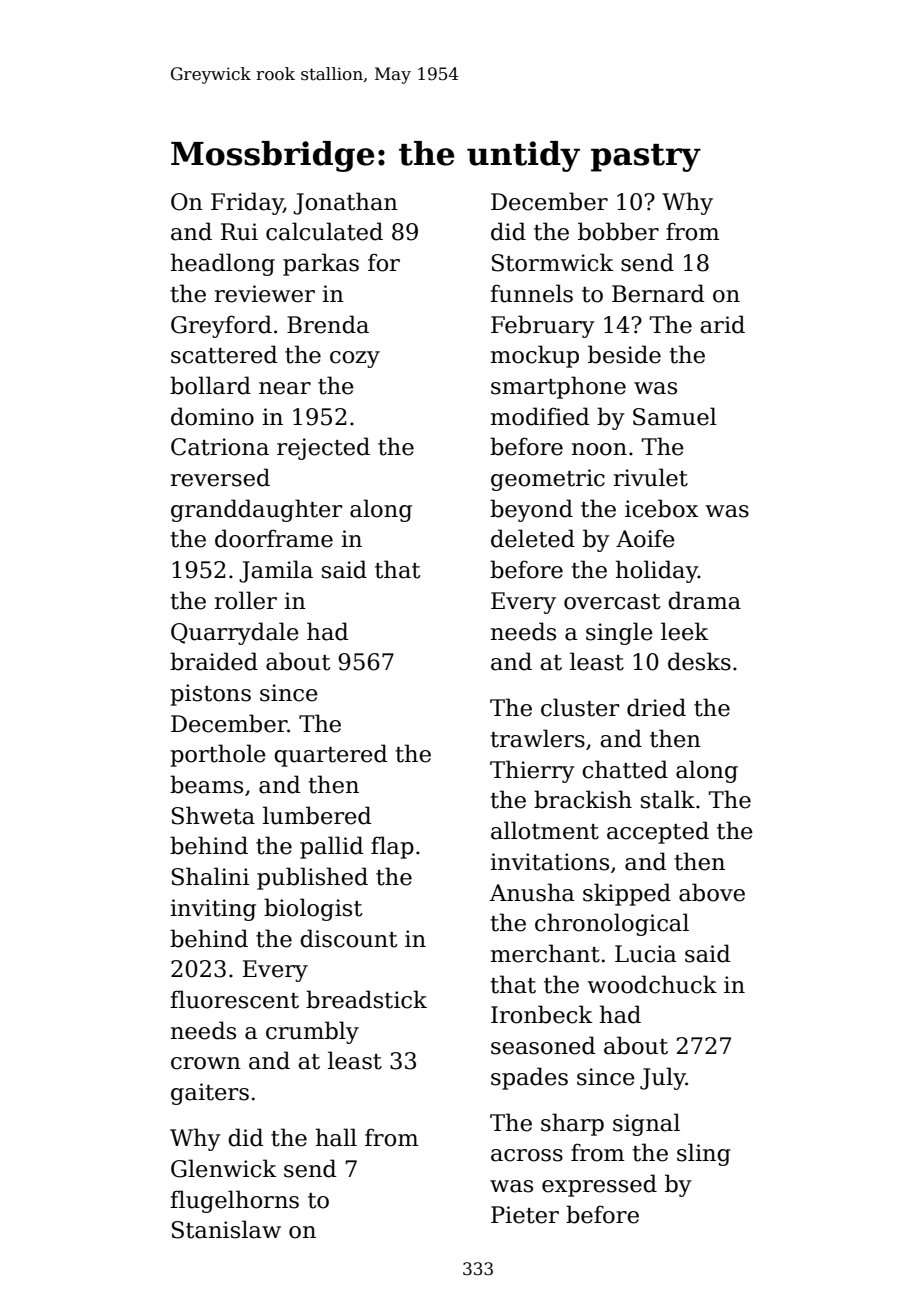 The image size is (924, 1311). Describe the element at coordinates (234, 999) in the screenshot. I see `fluorescent` at that location.
